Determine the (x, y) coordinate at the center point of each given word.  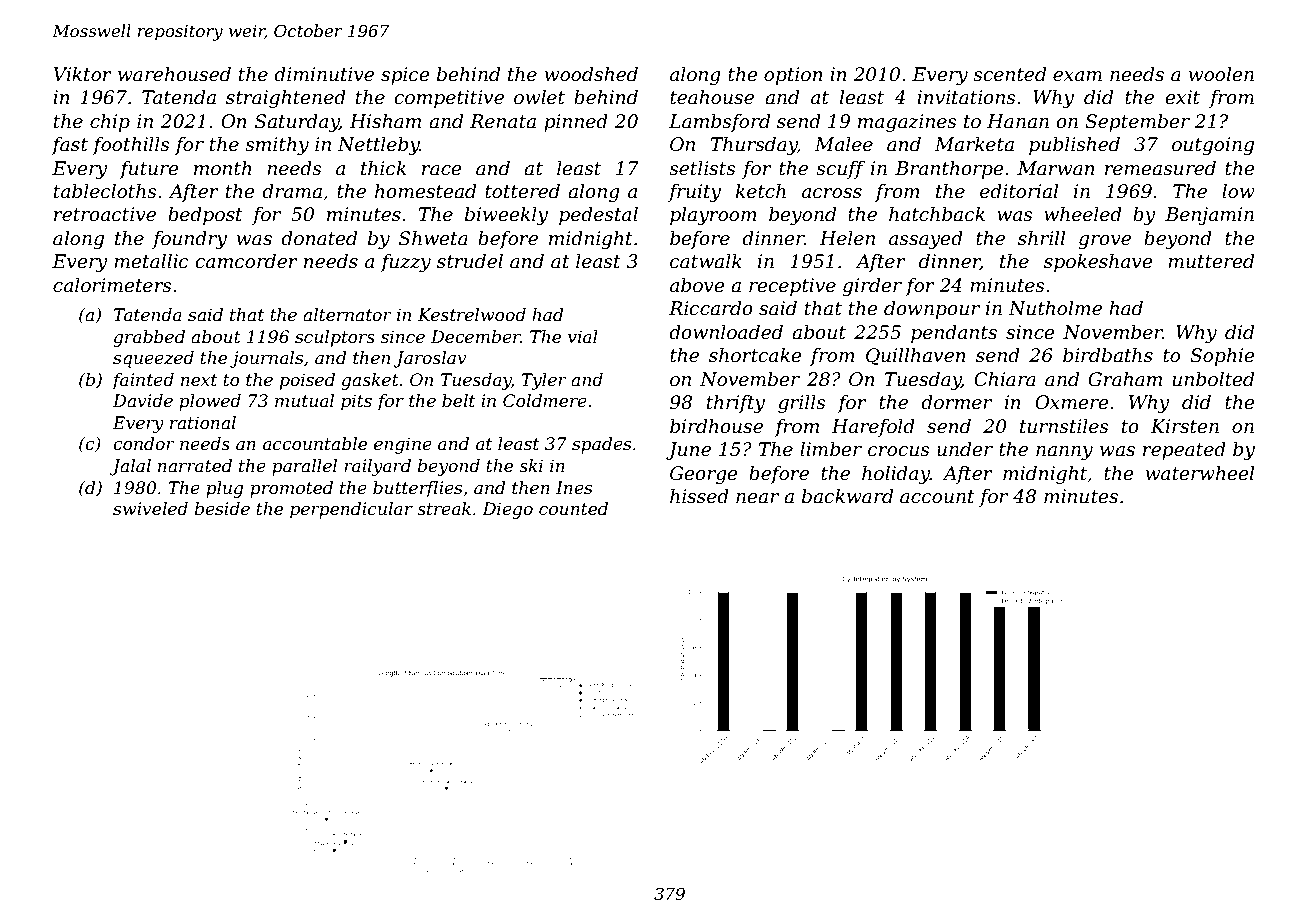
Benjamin (1209, 216)
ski (531, 465)
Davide (143, 401)
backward (847, 496)
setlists (702, 168)
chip (110, 123)
